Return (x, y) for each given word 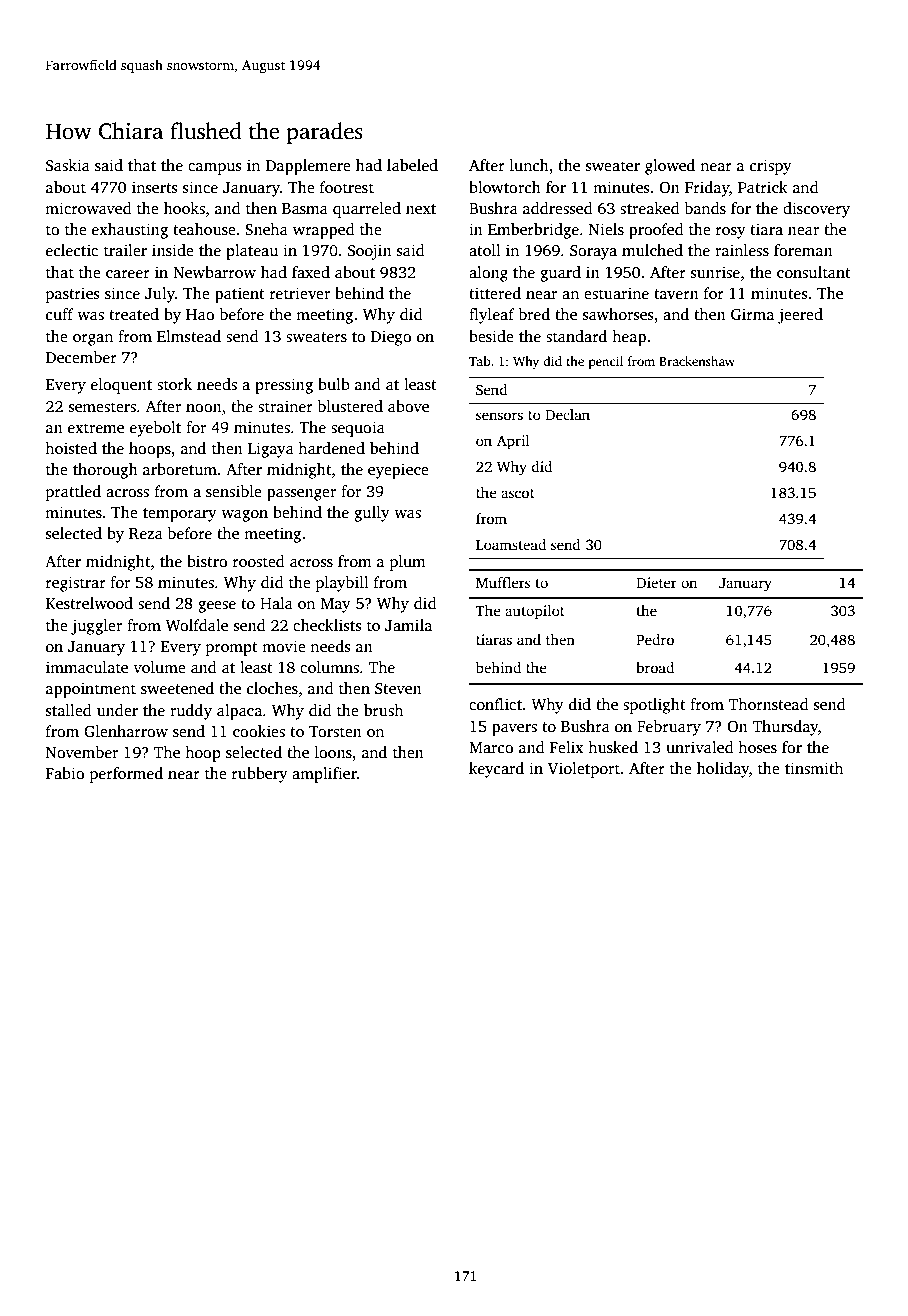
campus (214, 169)
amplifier (324, 775)
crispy (771, 167)
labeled (412, 165)
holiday (723, 770)
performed (126, 775)
